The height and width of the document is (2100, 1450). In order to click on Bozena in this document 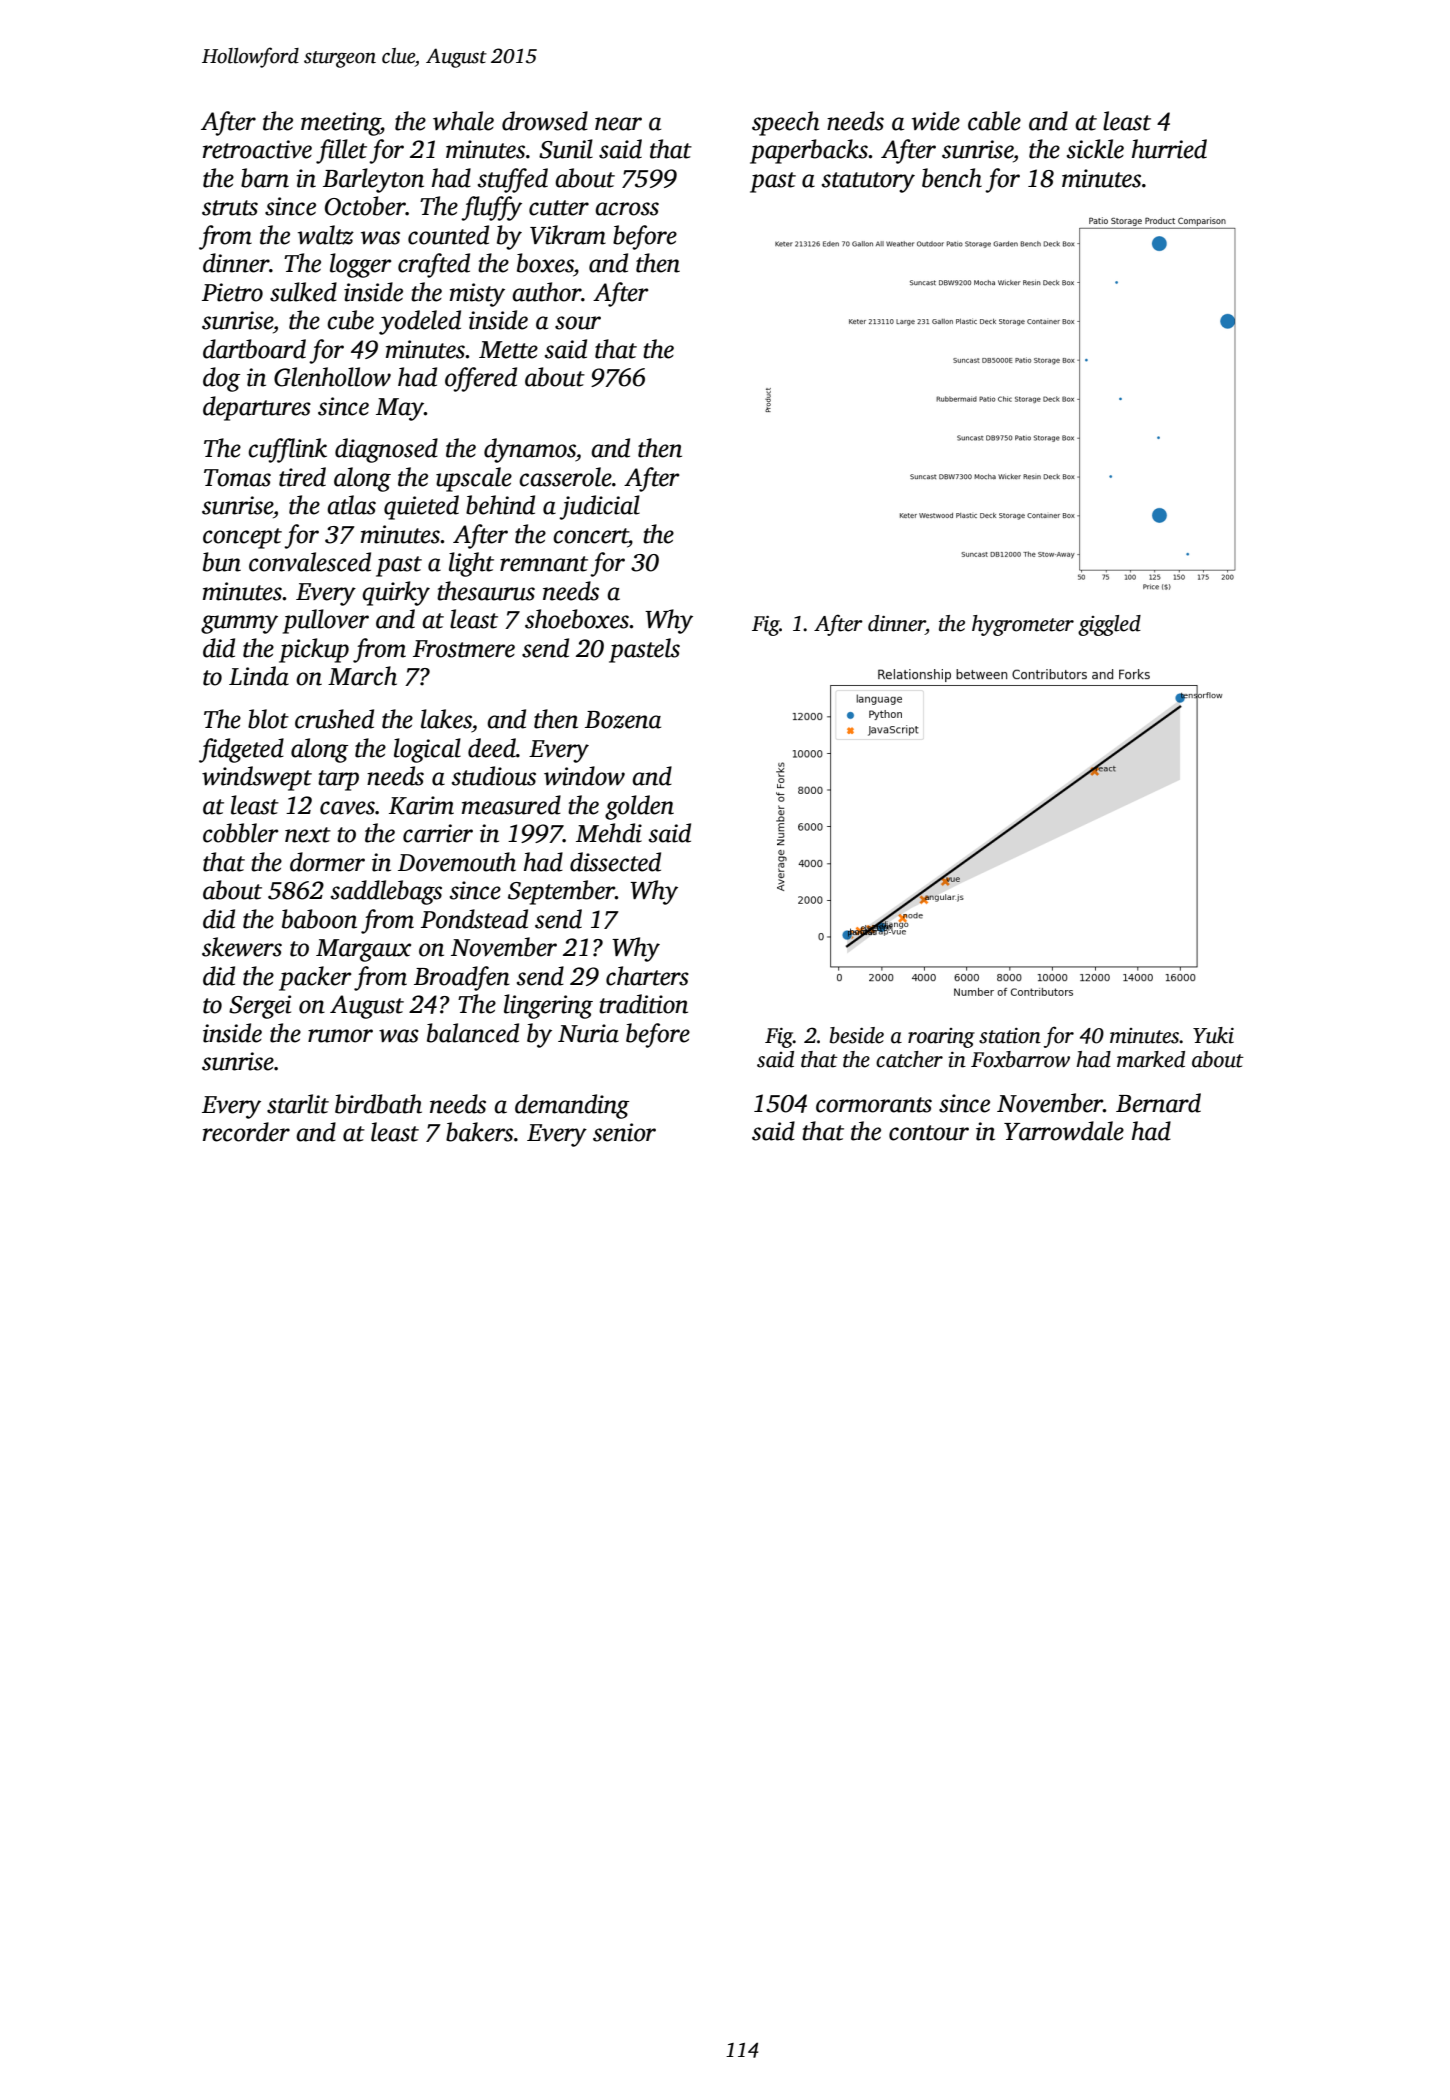, I will do `click(623, 720)`.
